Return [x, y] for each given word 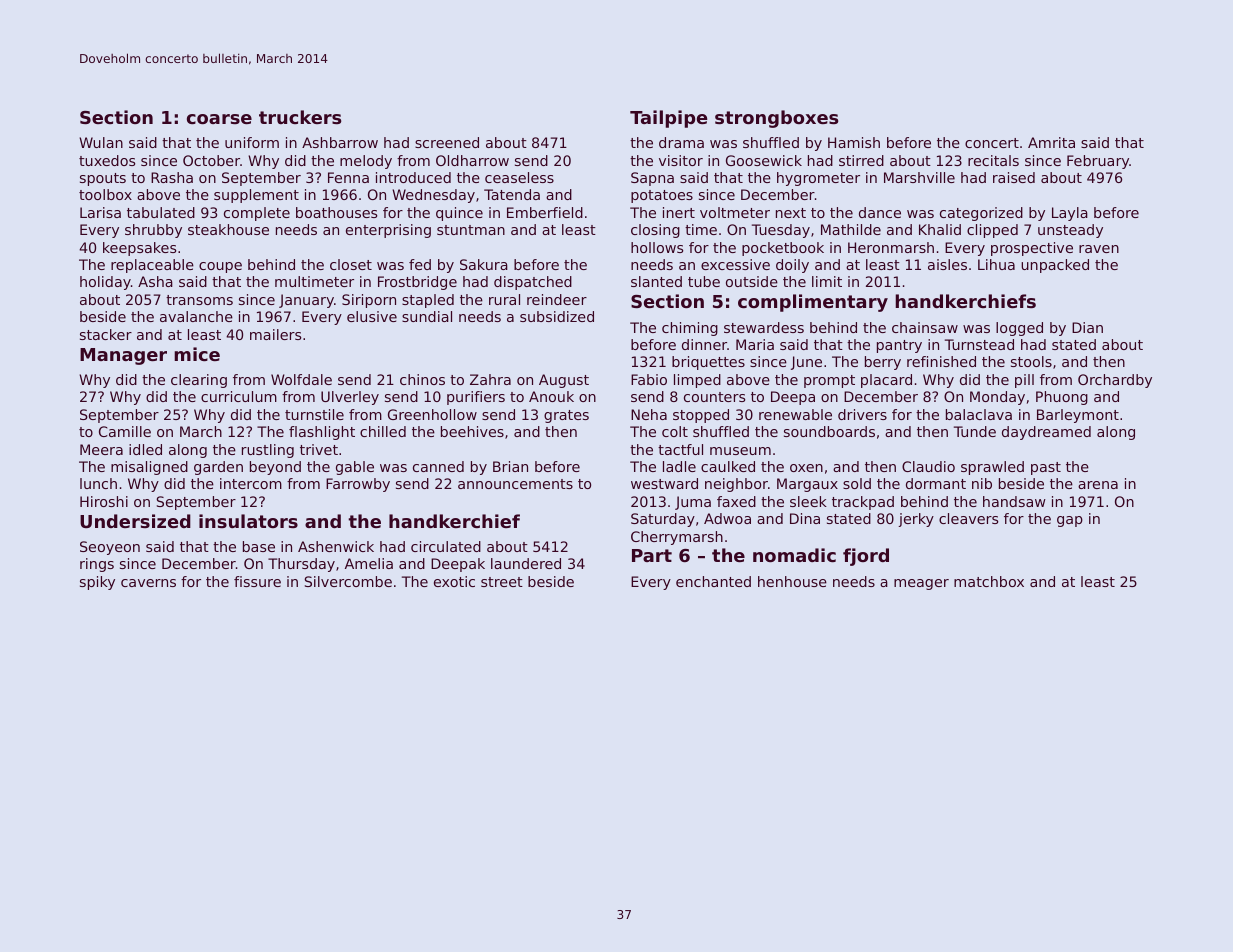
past [1046, 468]
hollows [657, 247]
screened [447, 142]
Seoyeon [110, 548]
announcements [515, 484]
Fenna [348, 177]
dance [880, 212]
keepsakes [139, 249]
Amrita [1051, 142]
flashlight [322, 433]
